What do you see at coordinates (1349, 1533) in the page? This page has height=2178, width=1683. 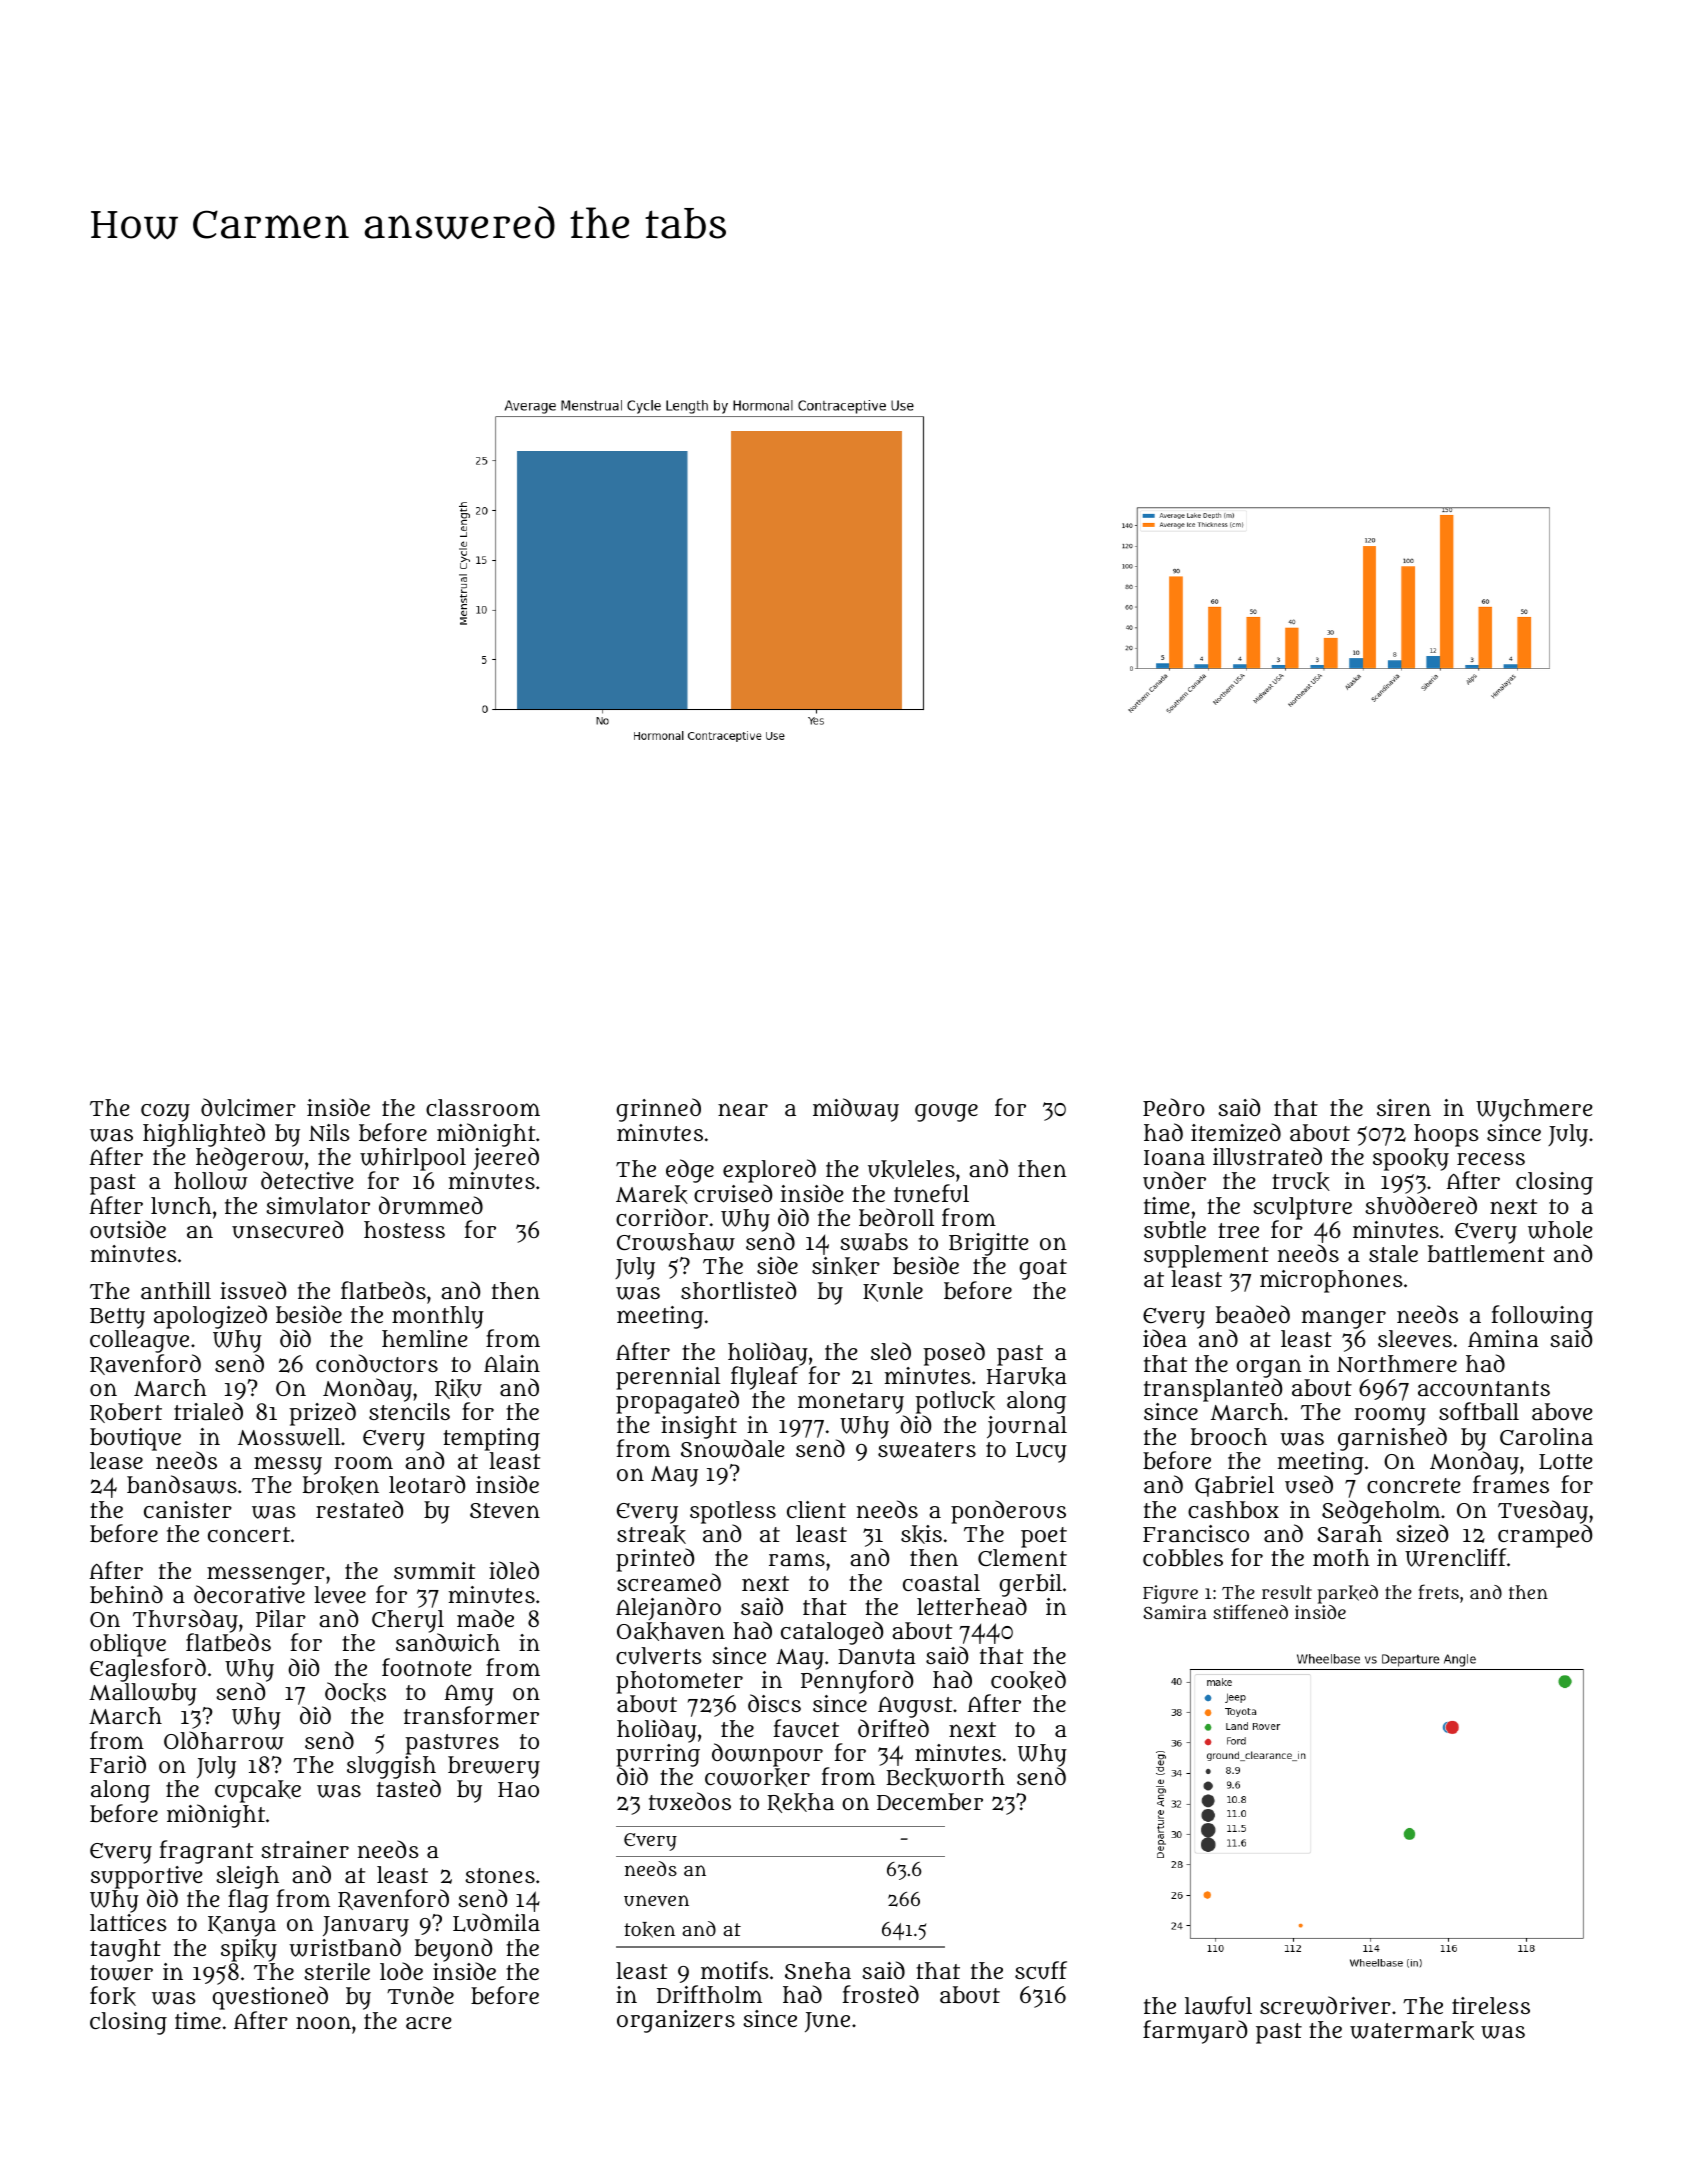 I see `Sarah` at bounding box center [1349, 1533].
